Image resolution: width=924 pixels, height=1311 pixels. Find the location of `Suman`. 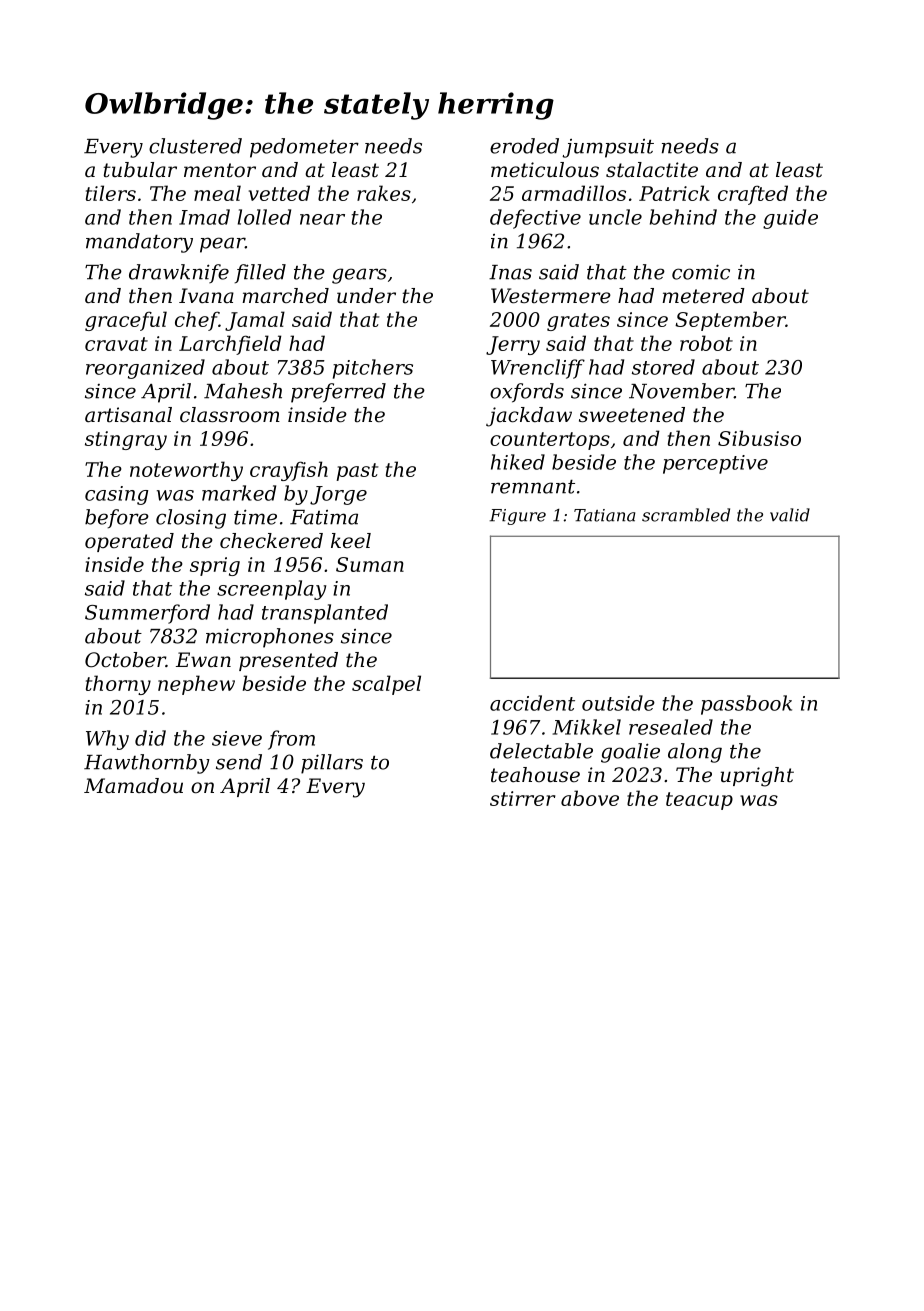

Suman is located at coordinates (370, 564).
